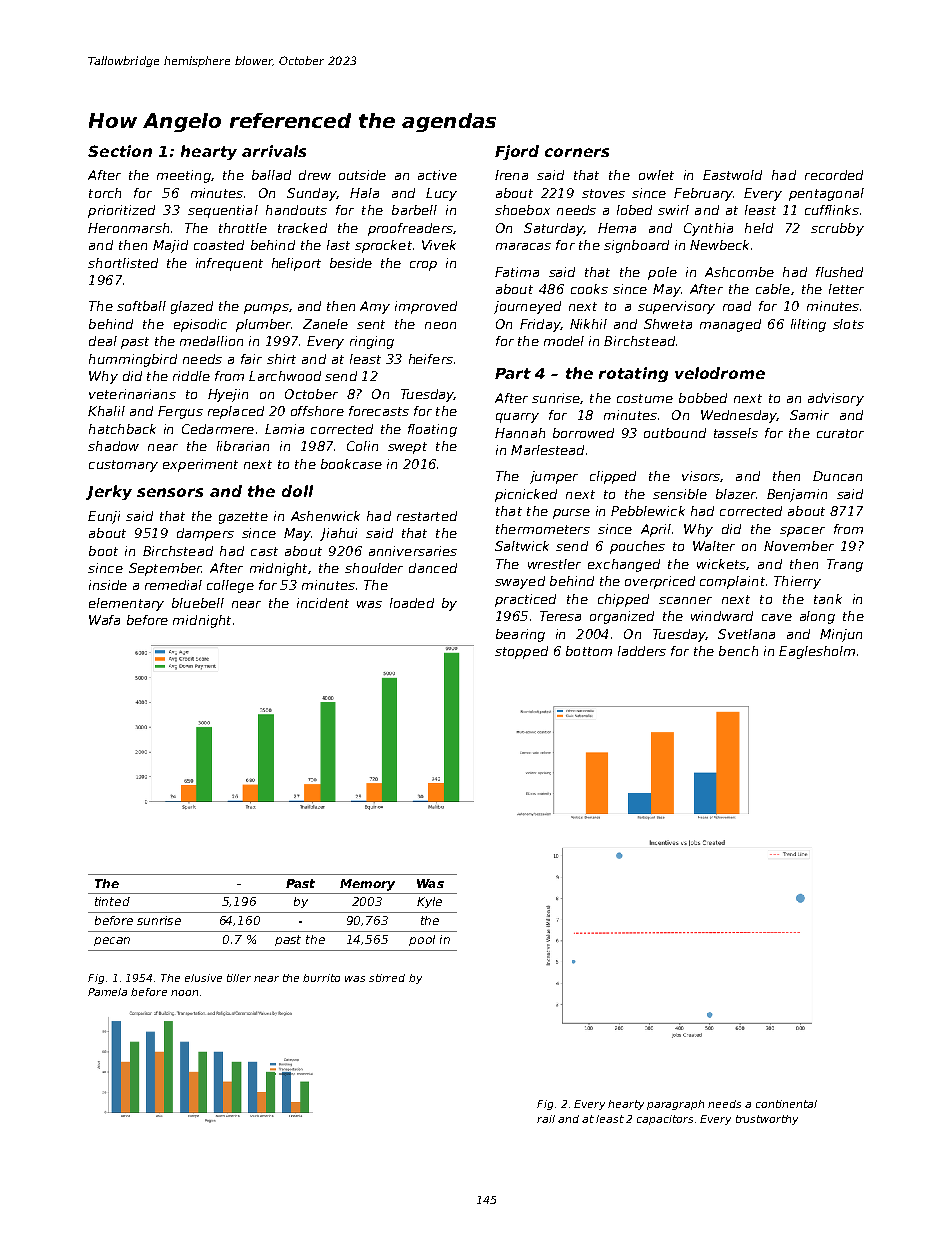  Describe the element at coordinates (437, 175) in the image. I see `active` at that location.
